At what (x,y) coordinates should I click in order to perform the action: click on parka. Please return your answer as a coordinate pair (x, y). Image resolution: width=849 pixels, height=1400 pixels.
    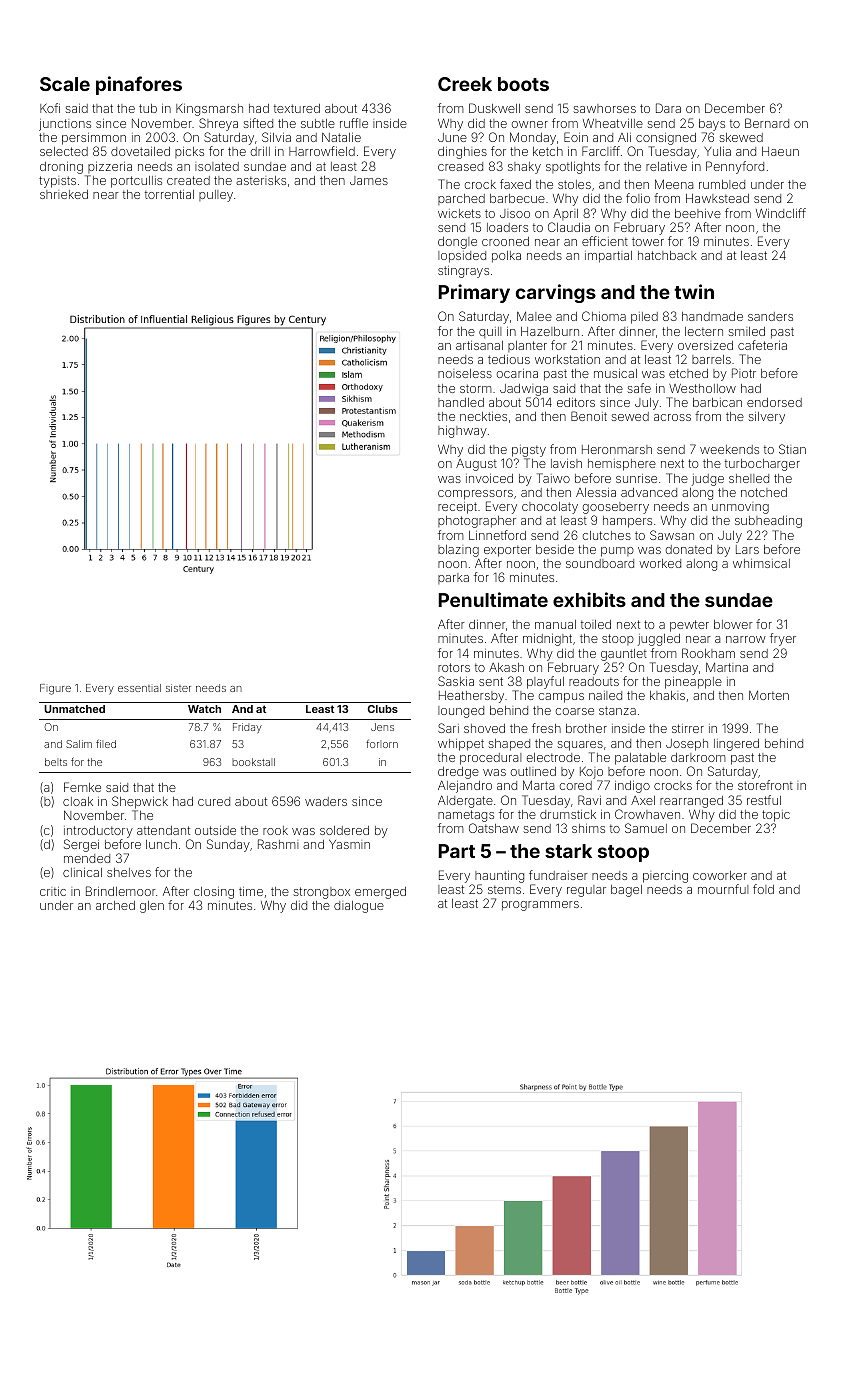
    Looking at the image, I should click on (453, 578).
